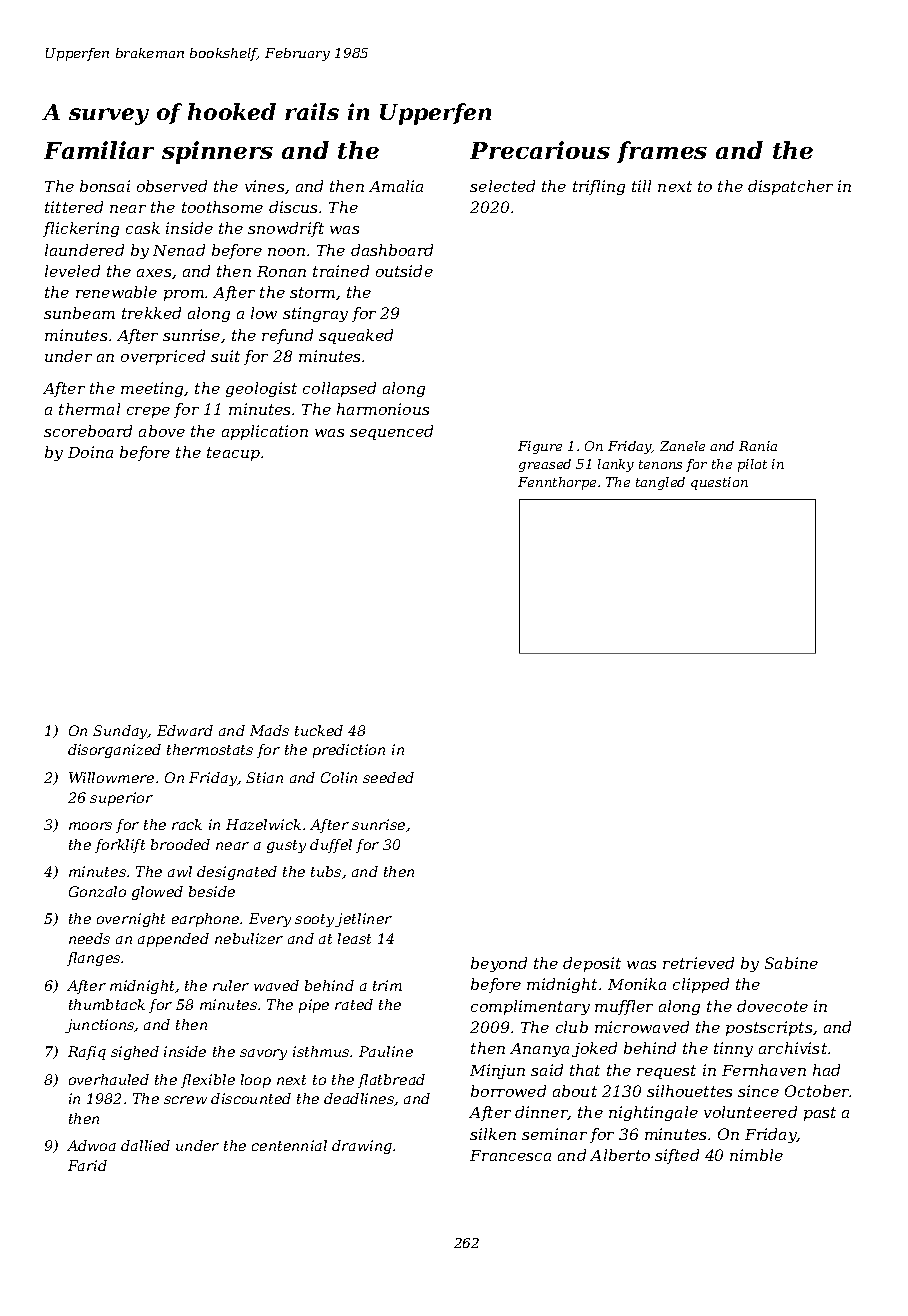 The width and height of the screenshot is (908, 1316). I want to click on junctions, so click(100, 1026).
